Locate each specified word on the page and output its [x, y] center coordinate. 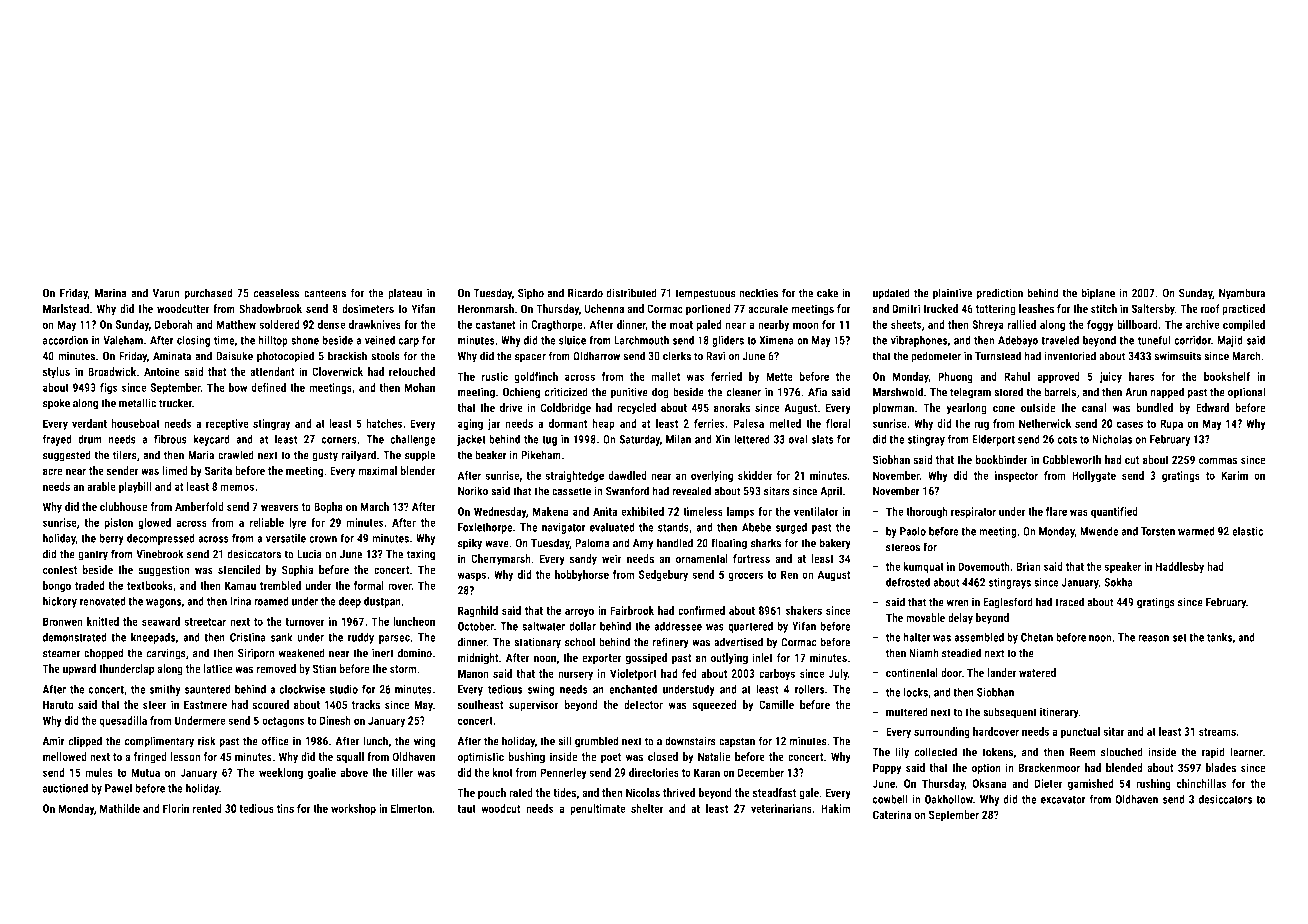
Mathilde [120, 808]
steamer [62, 653]
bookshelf [1227, 376]
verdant [89, 423]
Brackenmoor [1049, 767]
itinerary [1059, 713]
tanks [1219, 637]
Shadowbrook [270, 308]
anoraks [732, 407]
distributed [631, 293]
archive [1203, 324]
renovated [103, 601]
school [580, 642]
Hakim [835, 808]
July [838, 674]
